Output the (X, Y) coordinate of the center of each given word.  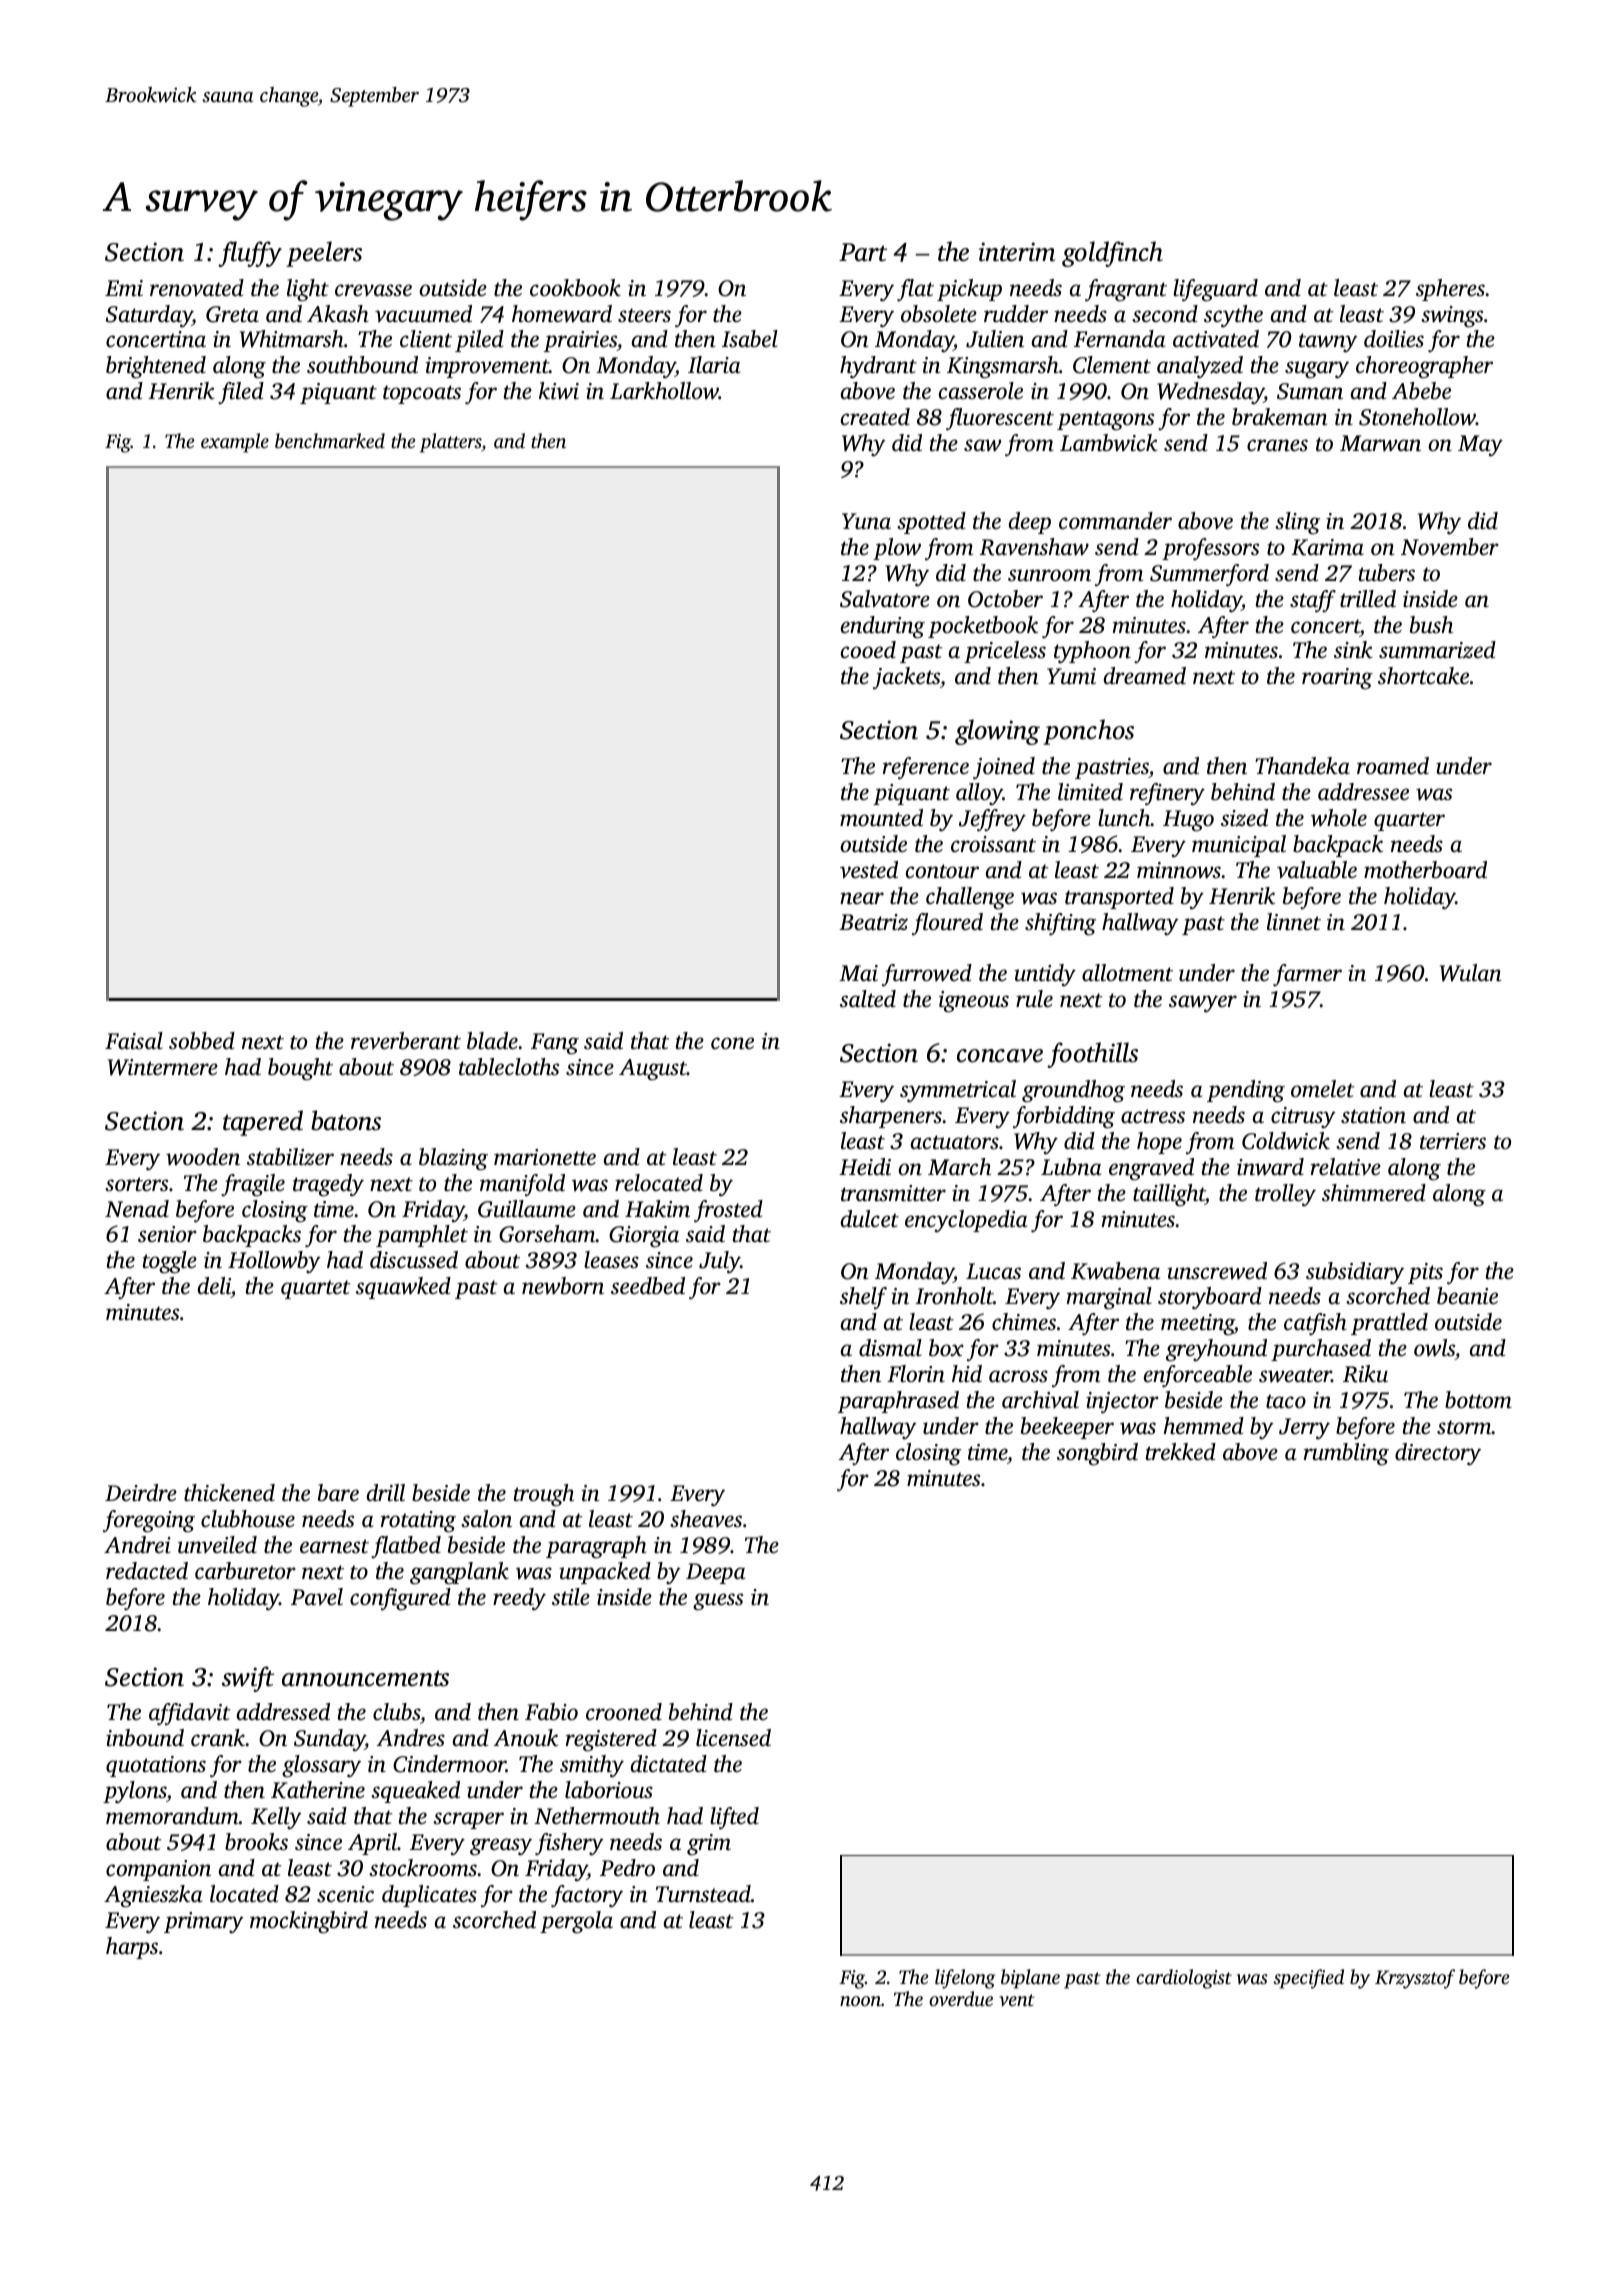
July (719, 1262)
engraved (1151, 1169)
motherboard (1425, 870)
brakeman (1280, 417)
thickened (229, 1493)
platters (451, 443)
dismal (890, 1348)
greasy (501, 1847)
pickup (969, 290)
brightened (156, 367)
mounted (881, 818)
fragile (253, 1185)
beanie (1467, 1296)
